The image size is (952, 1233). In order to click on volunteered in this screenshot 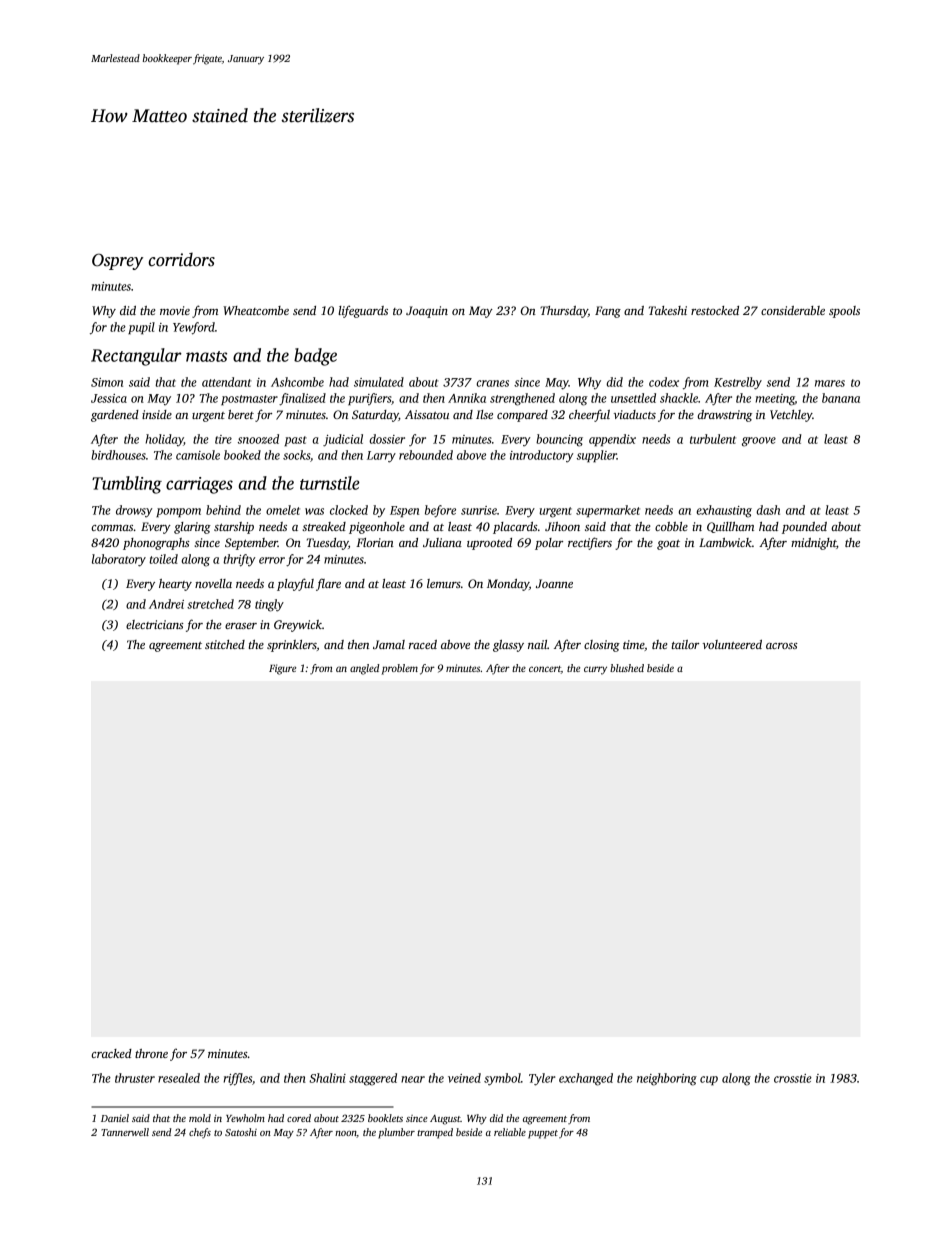, I will do `click(732, 644)`.
